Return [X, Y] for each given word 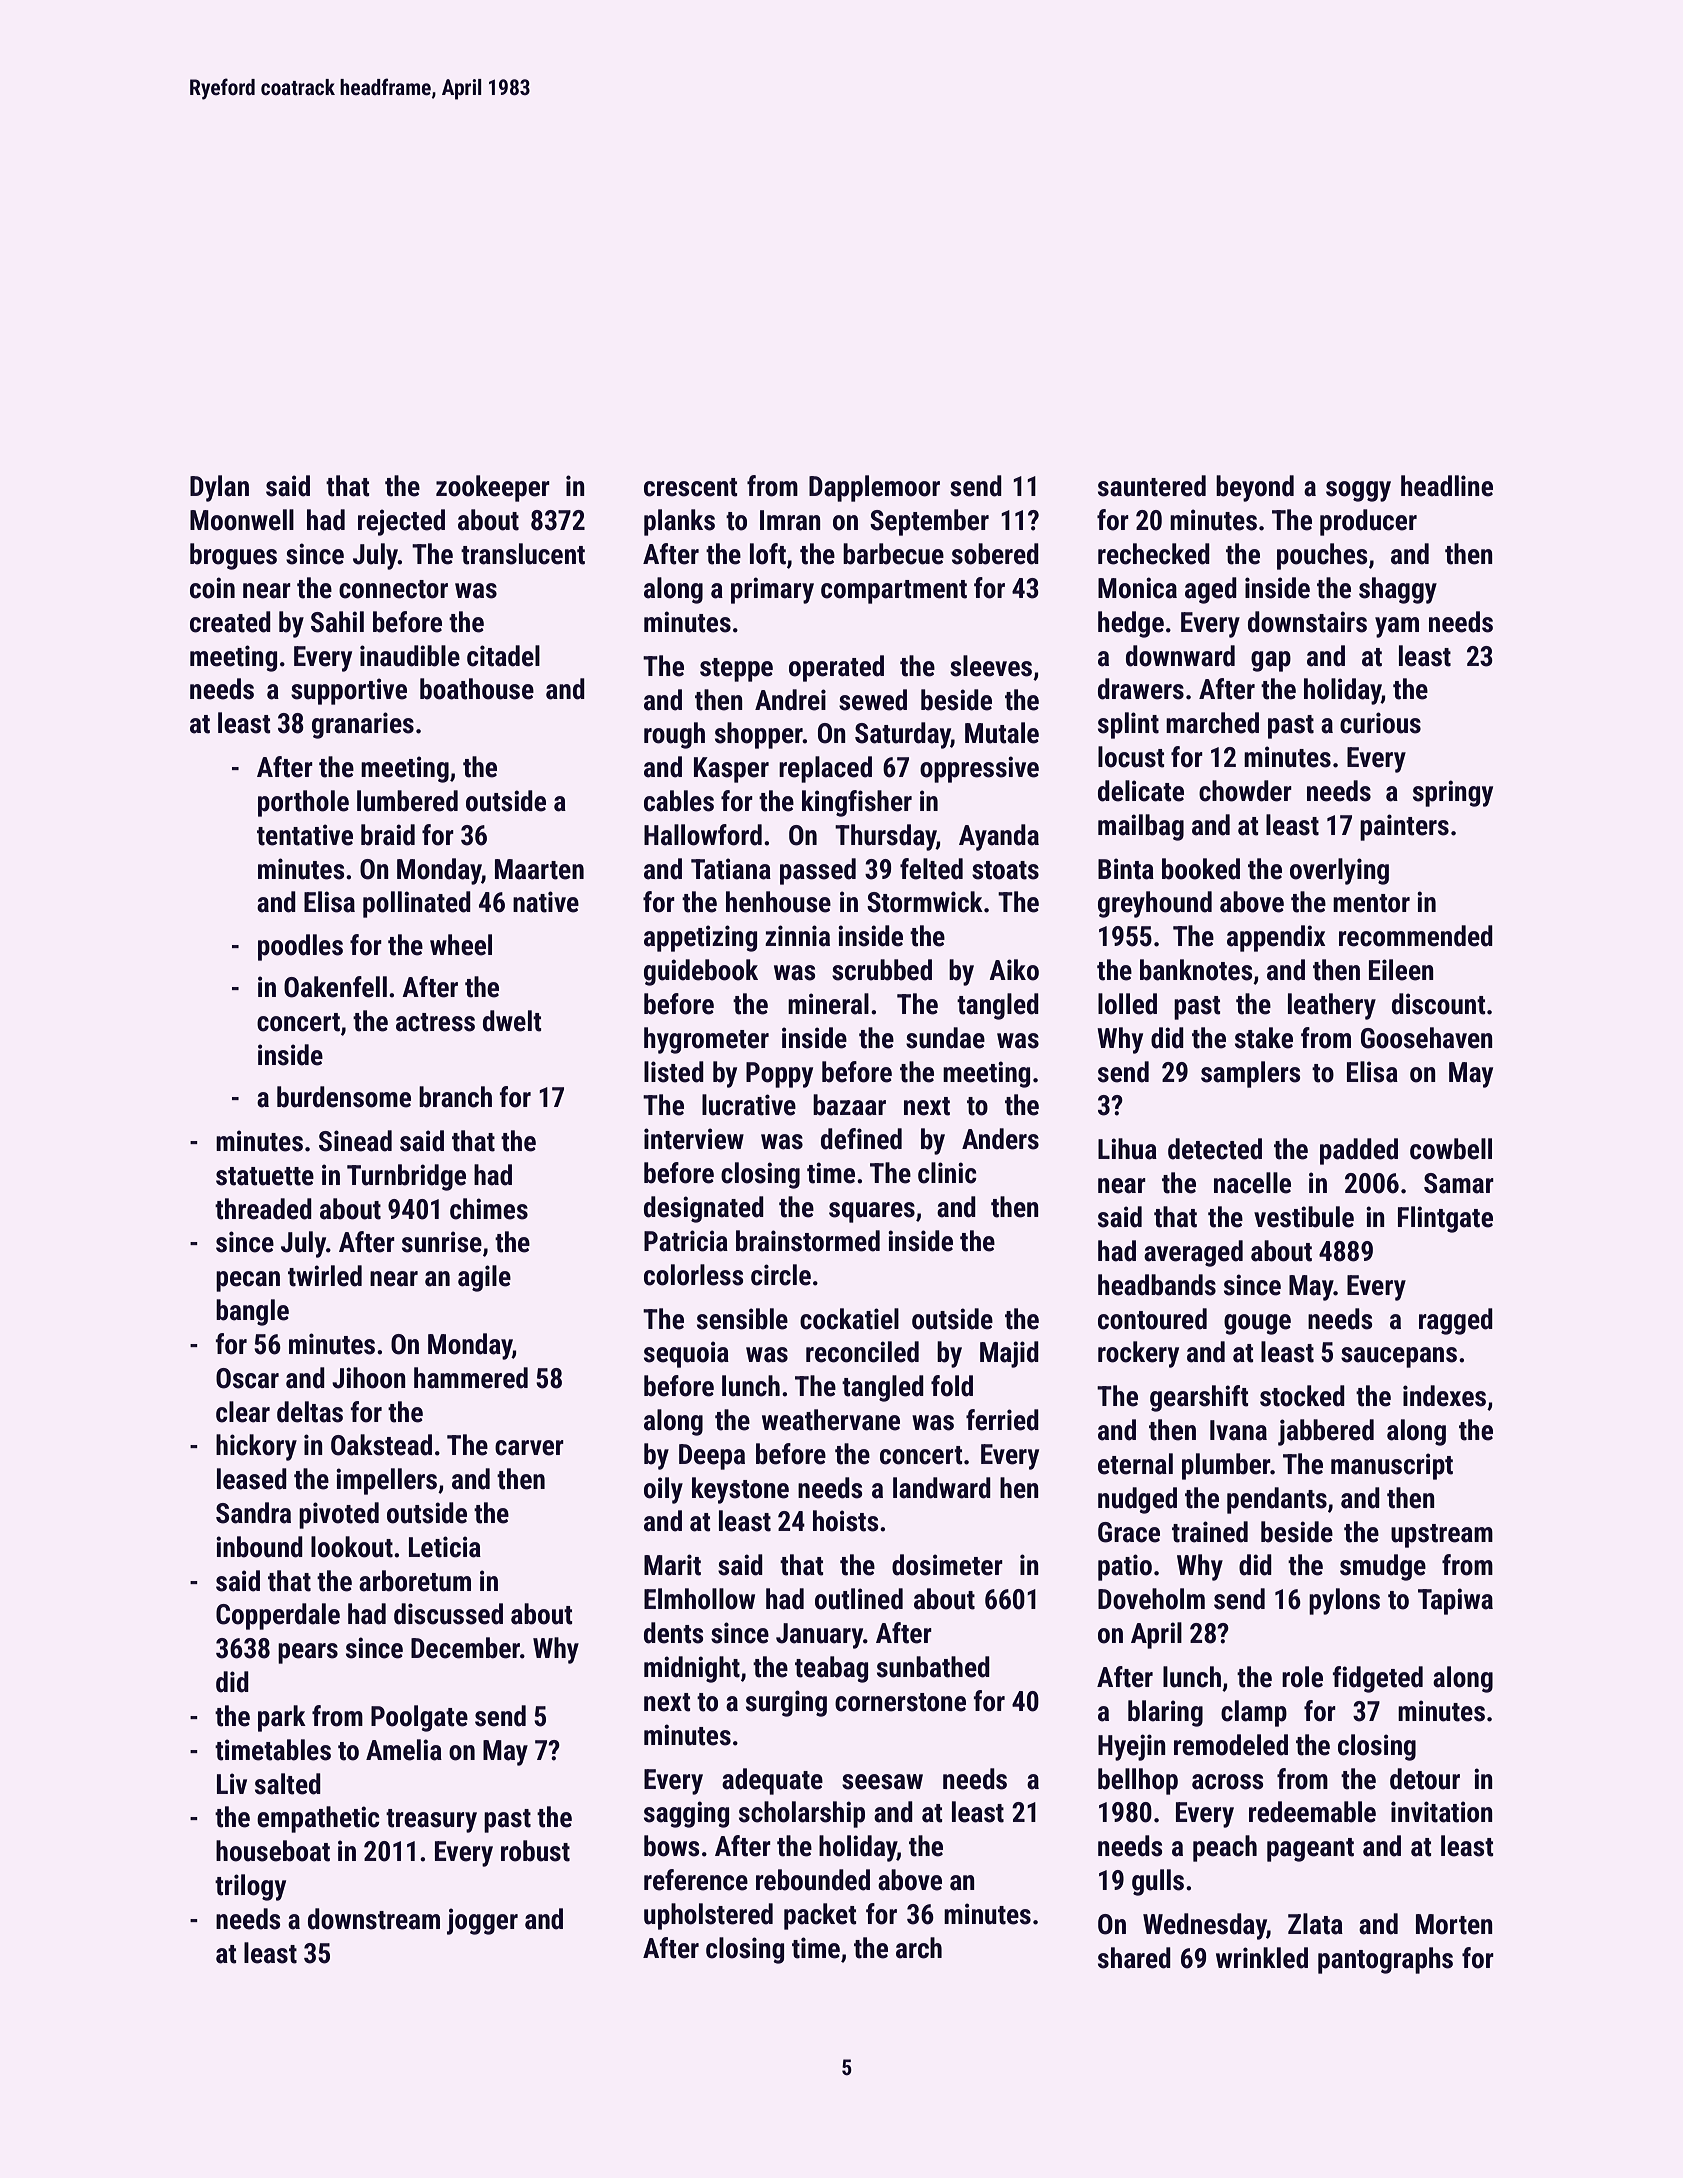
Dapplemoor [874, 488]
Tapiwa [1455, 1601]
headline [1447, 486]
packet [820, 1916]
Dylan [219, 488]
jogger [482, 1921]
